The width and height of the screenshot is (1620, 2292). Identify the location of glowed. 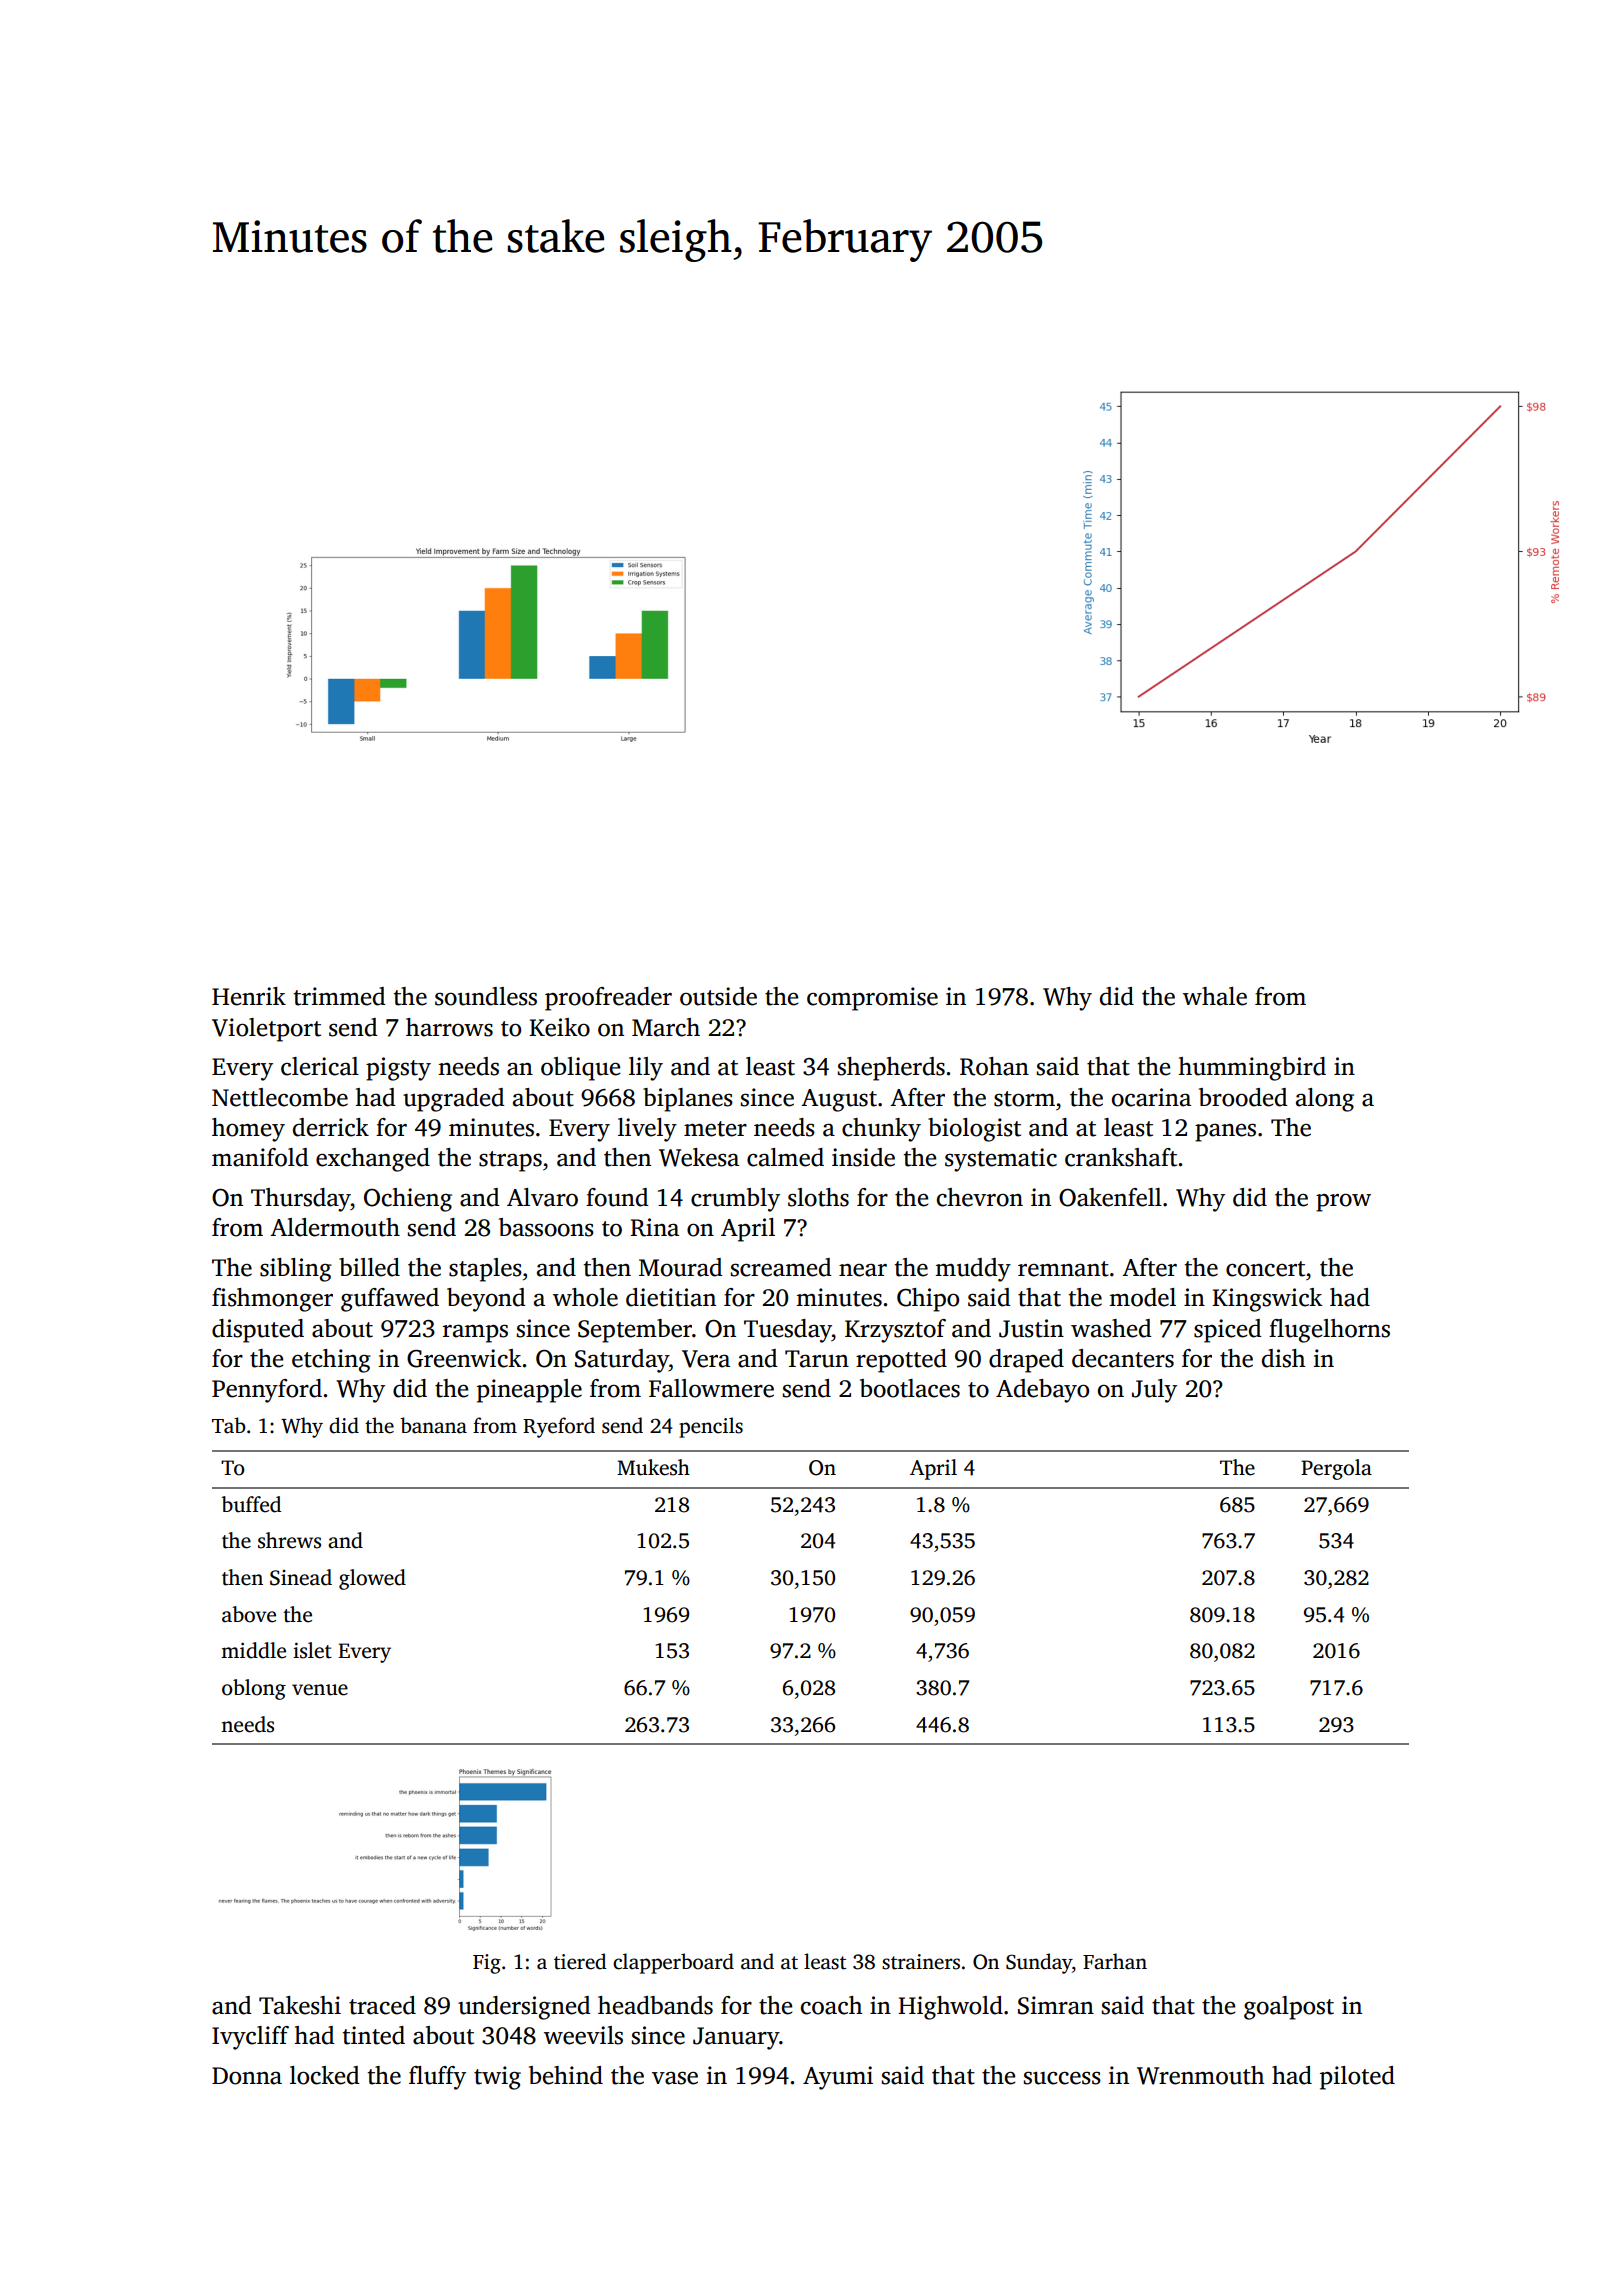
(372, 1579).
